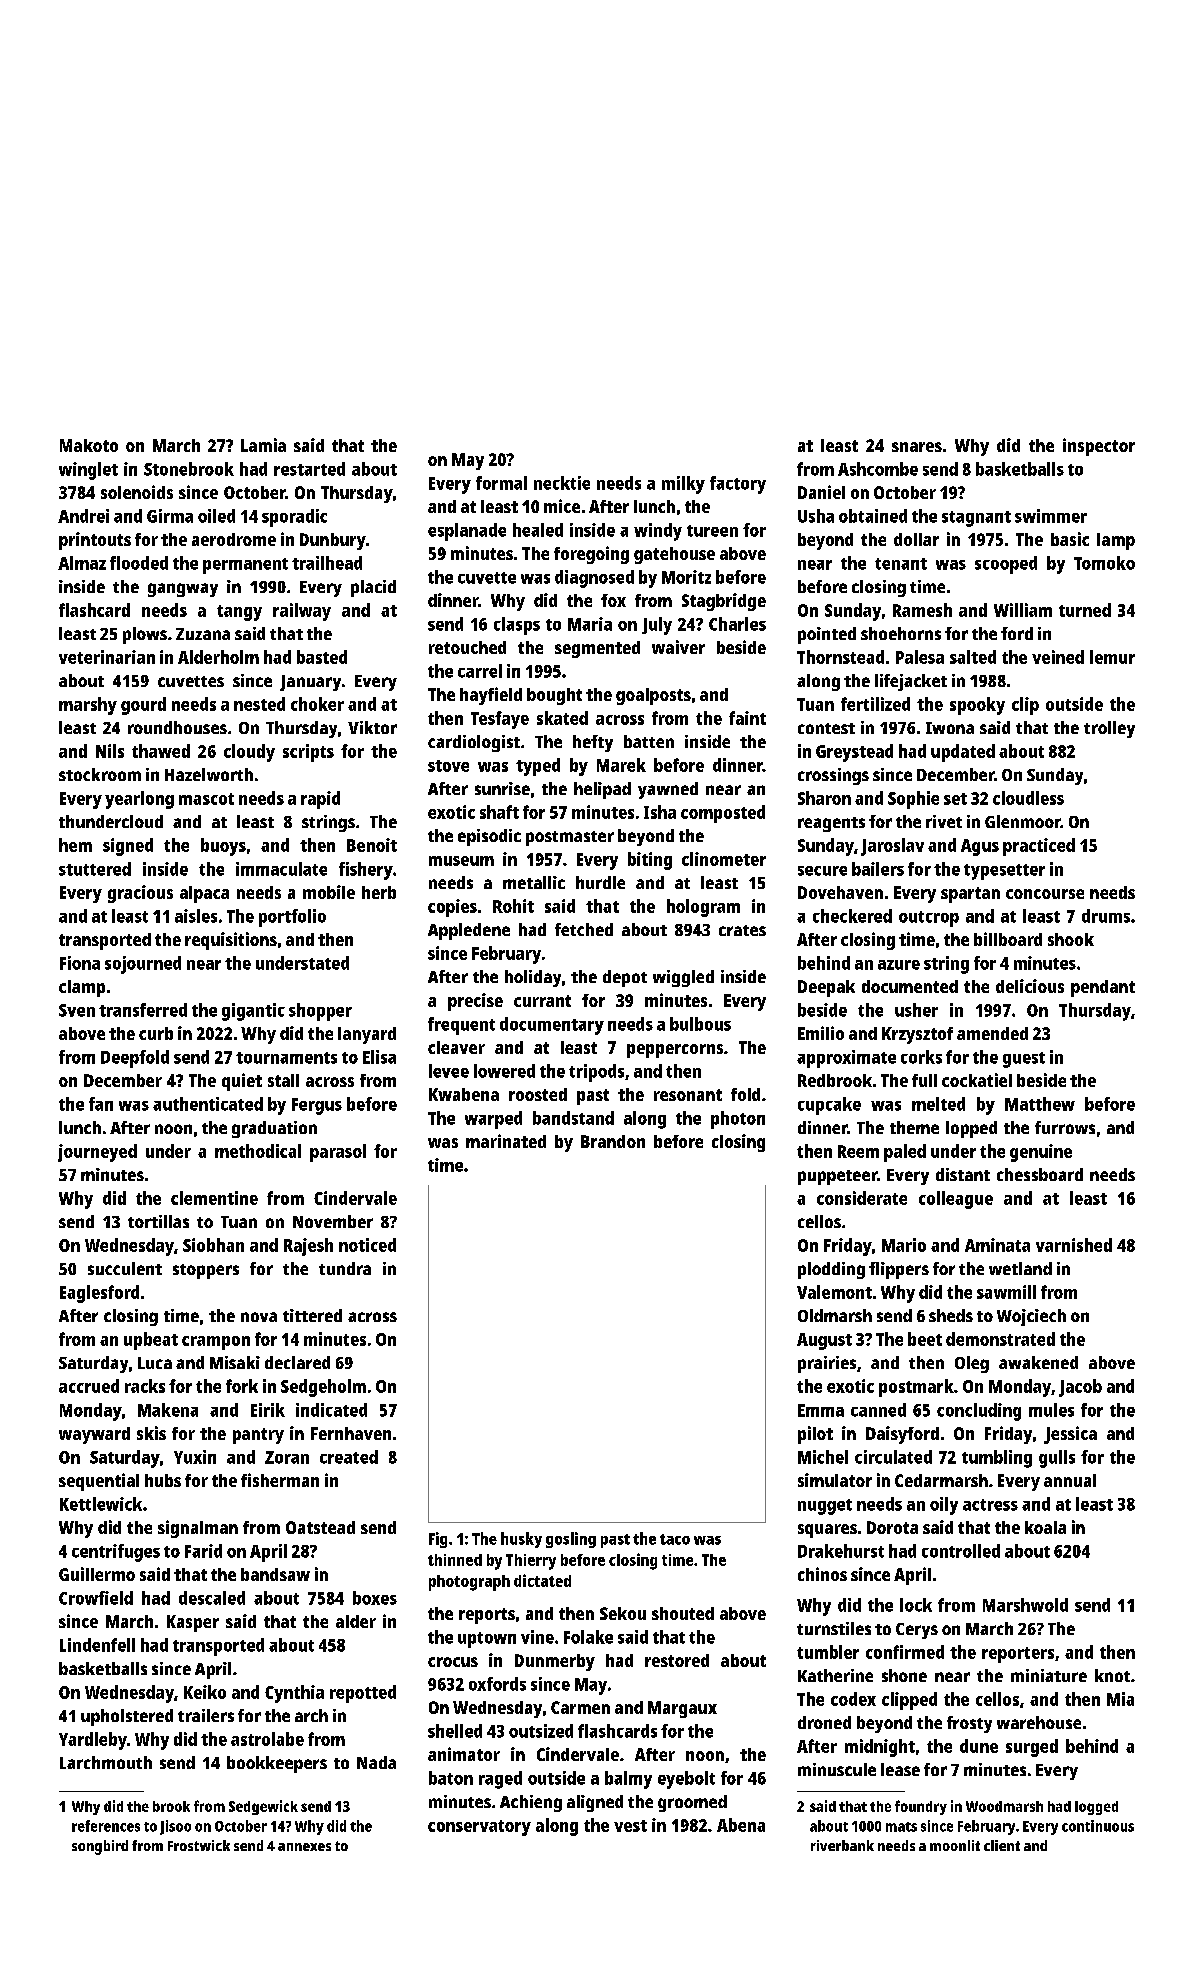  I want to click on moonlit, so click(955, 1845).
